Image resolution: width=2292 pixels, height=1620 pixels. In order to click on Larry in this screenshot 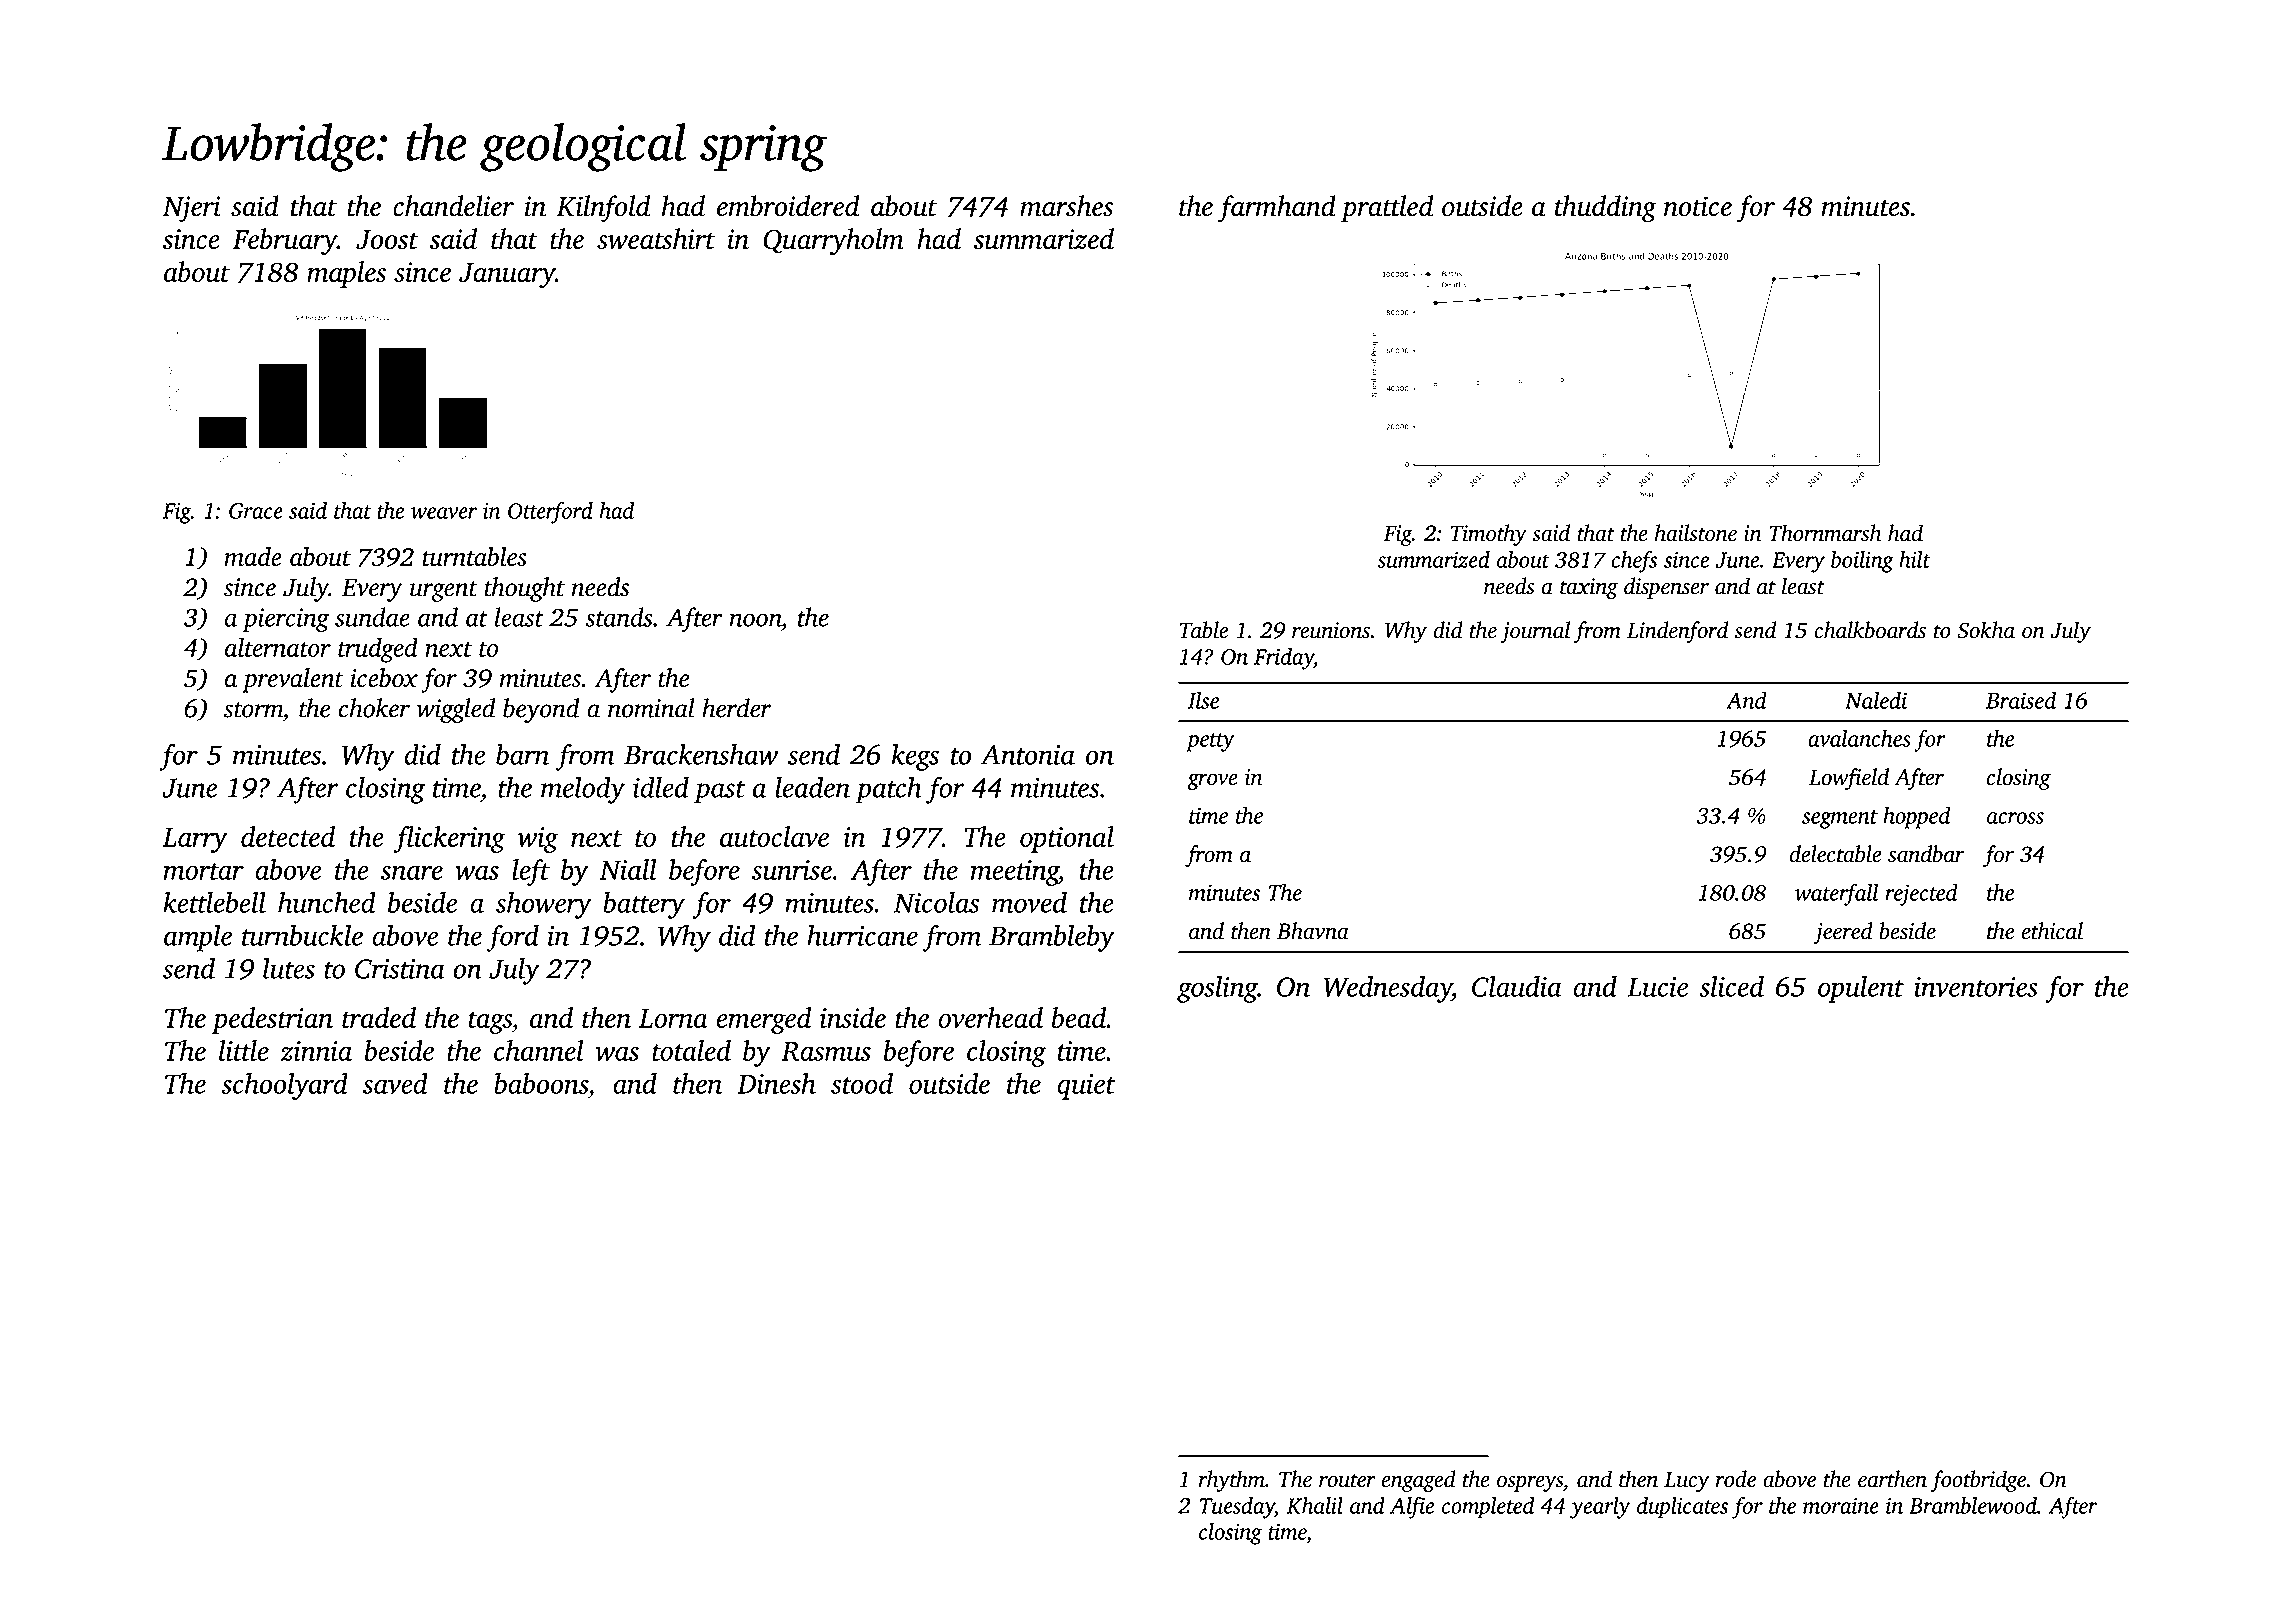, I will do `click(195, 840)`.
